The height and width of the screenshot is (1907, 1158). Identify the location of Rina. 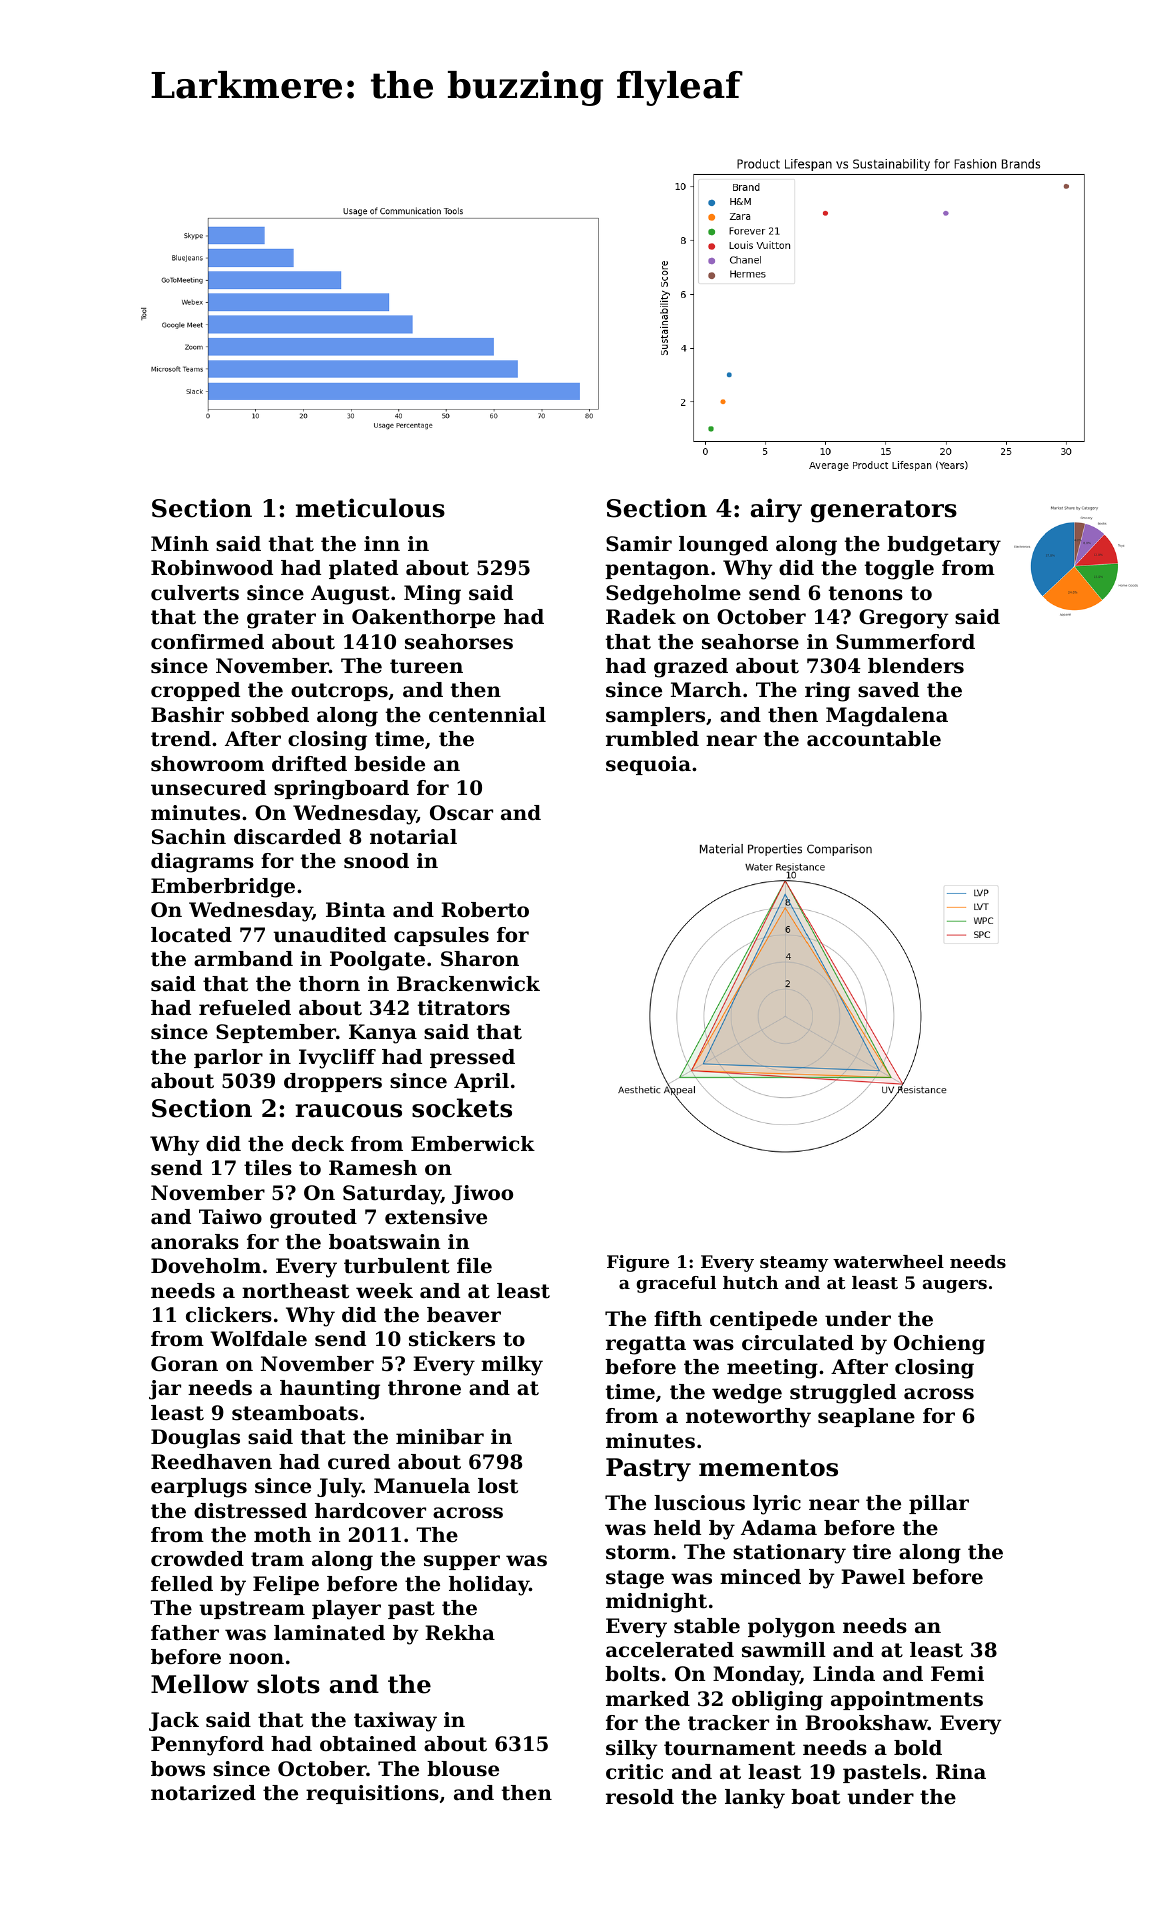
(961, 1771).
